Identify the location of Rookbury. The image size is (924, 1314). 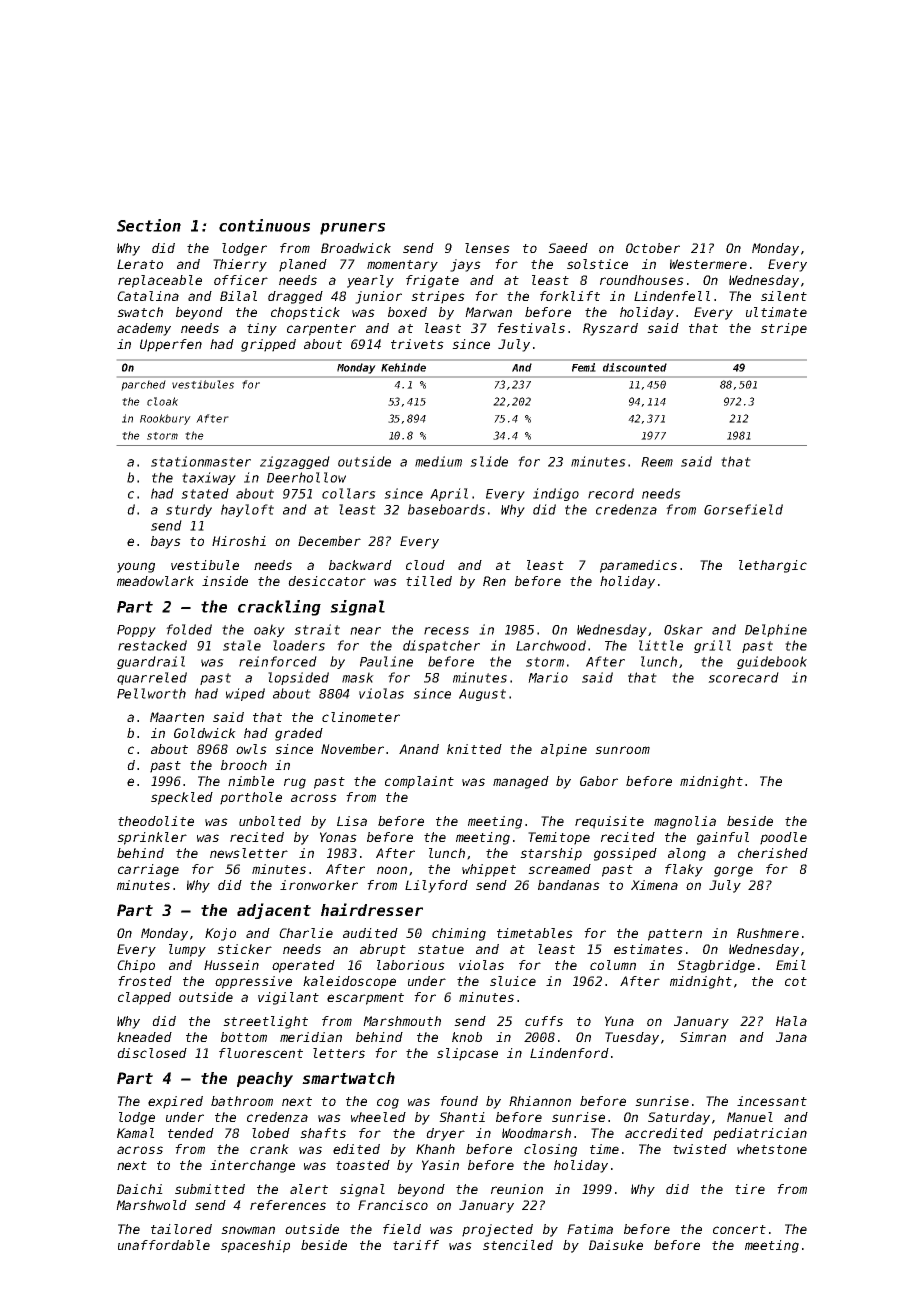
(165, 419).
